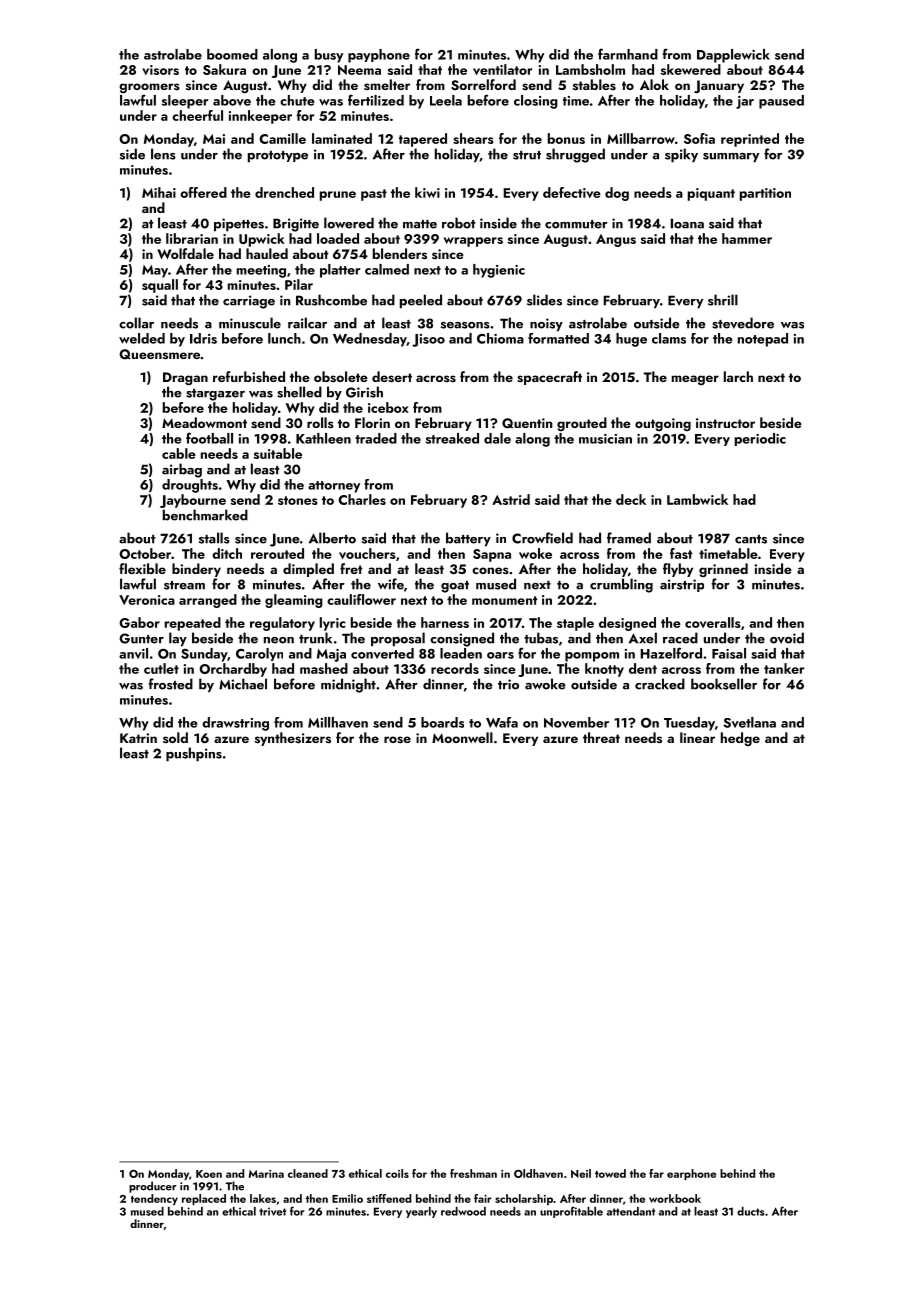 This document has height=1308, width=924. I want to click on pushpins, so click(194, 754).
